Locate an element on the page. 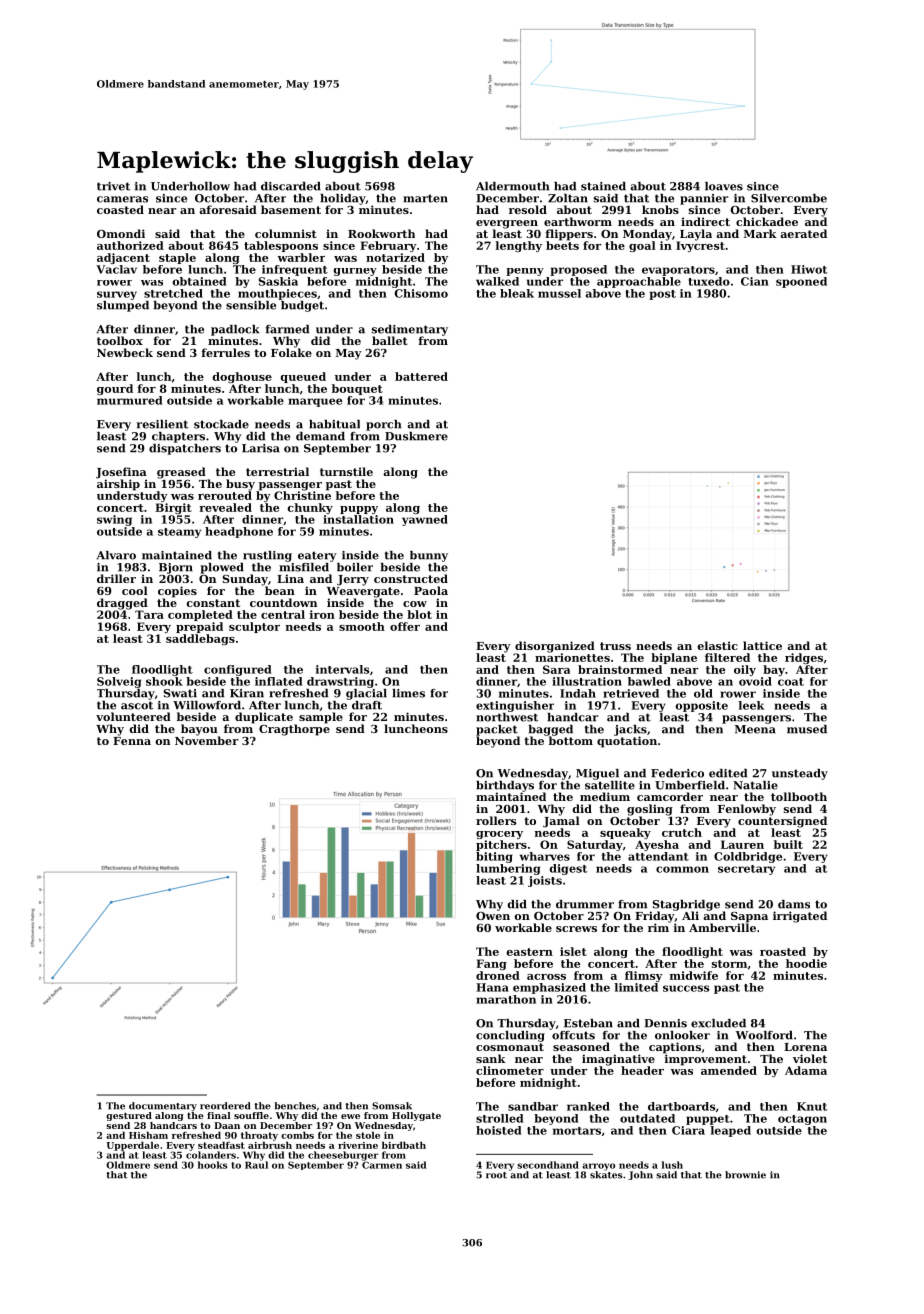 The height and width of the page is (1314, 924). loaves is located at coordinates (724, 186).
